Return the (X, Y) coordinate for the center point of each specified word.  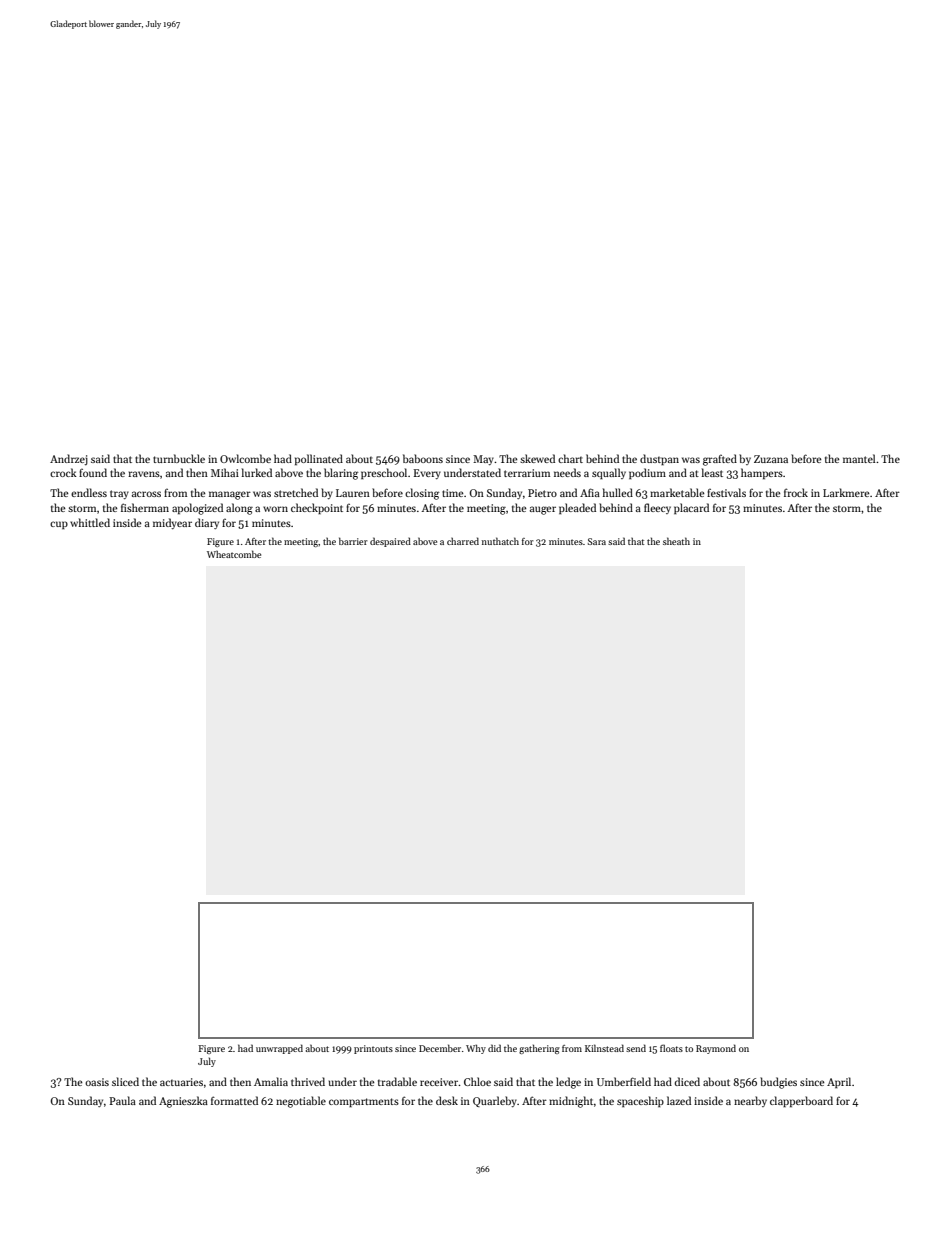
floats (671, 1048)
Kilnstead (604, 1048)
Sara (597, 541)
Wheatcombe (234, 554)
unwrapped (279, 1049)
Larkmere (846, 492)
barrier (353, 541)
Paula (122, 1100)
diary (207, 523)
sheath (676, 541)
